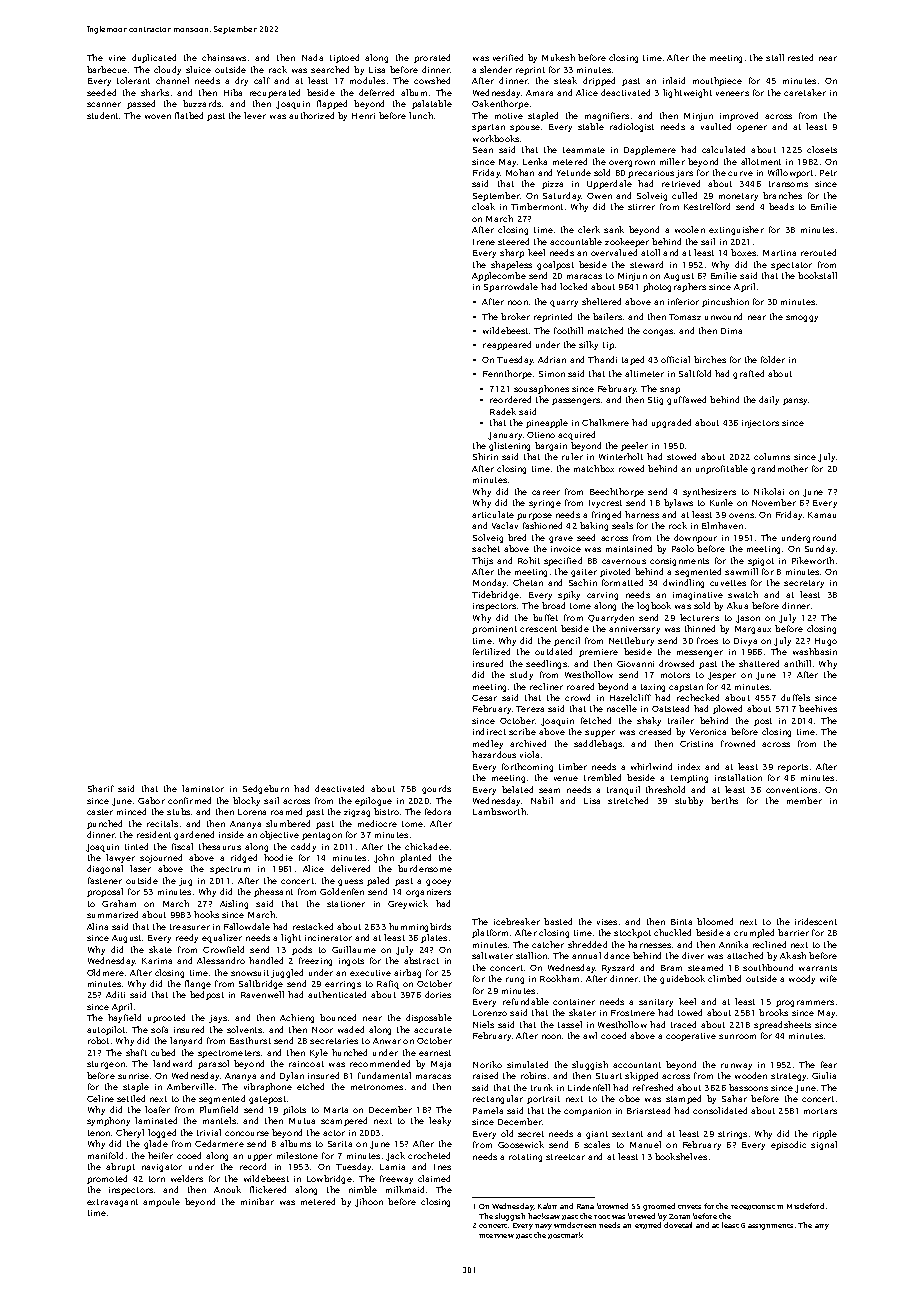 The height and width of the page is (1308, 924). Describe the element at coordinates (154, 58) in the page. I see `duplicated` at that location.
